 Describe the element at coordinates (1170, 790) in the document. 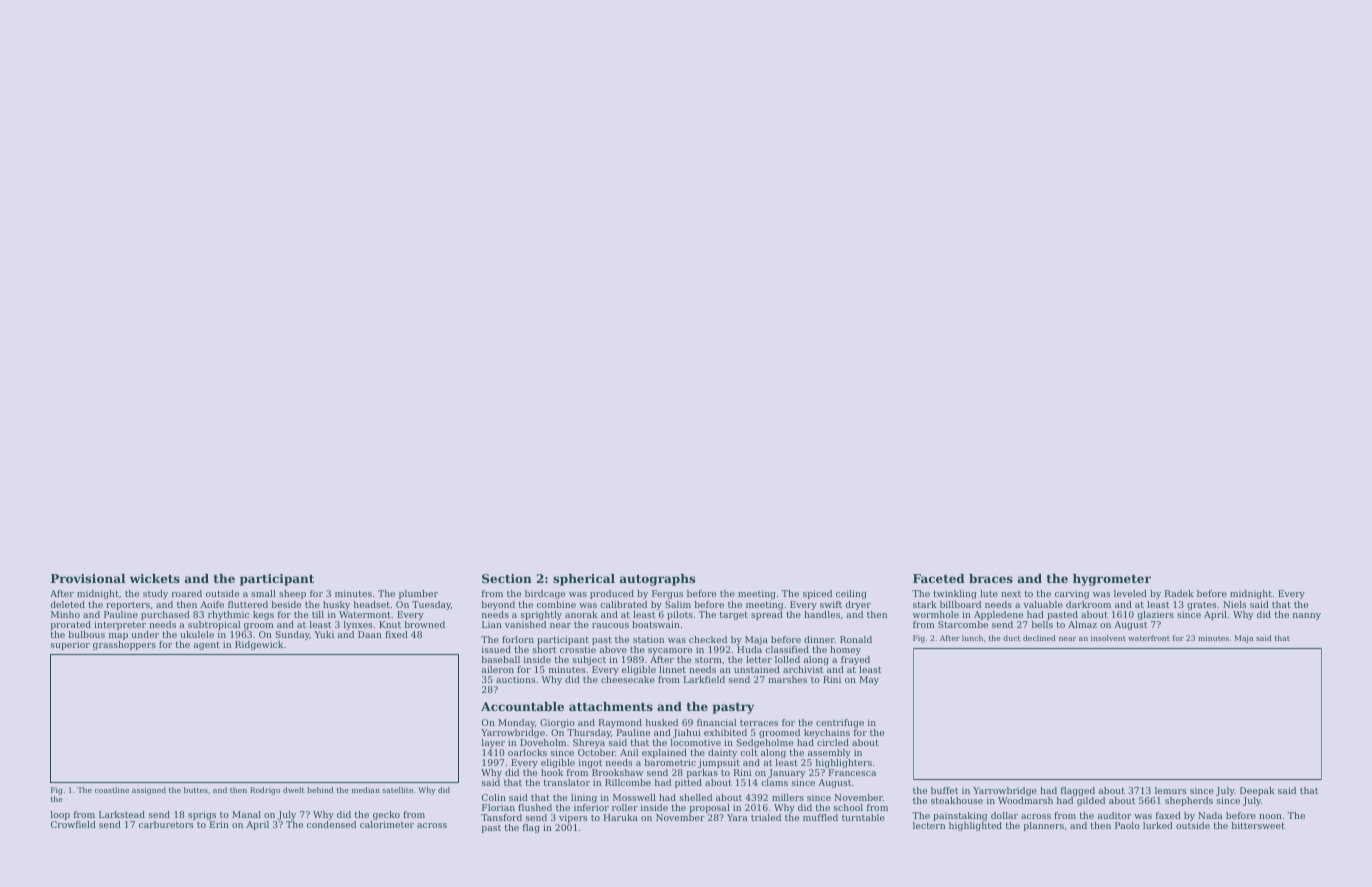

I see `lemurs` at that location.
